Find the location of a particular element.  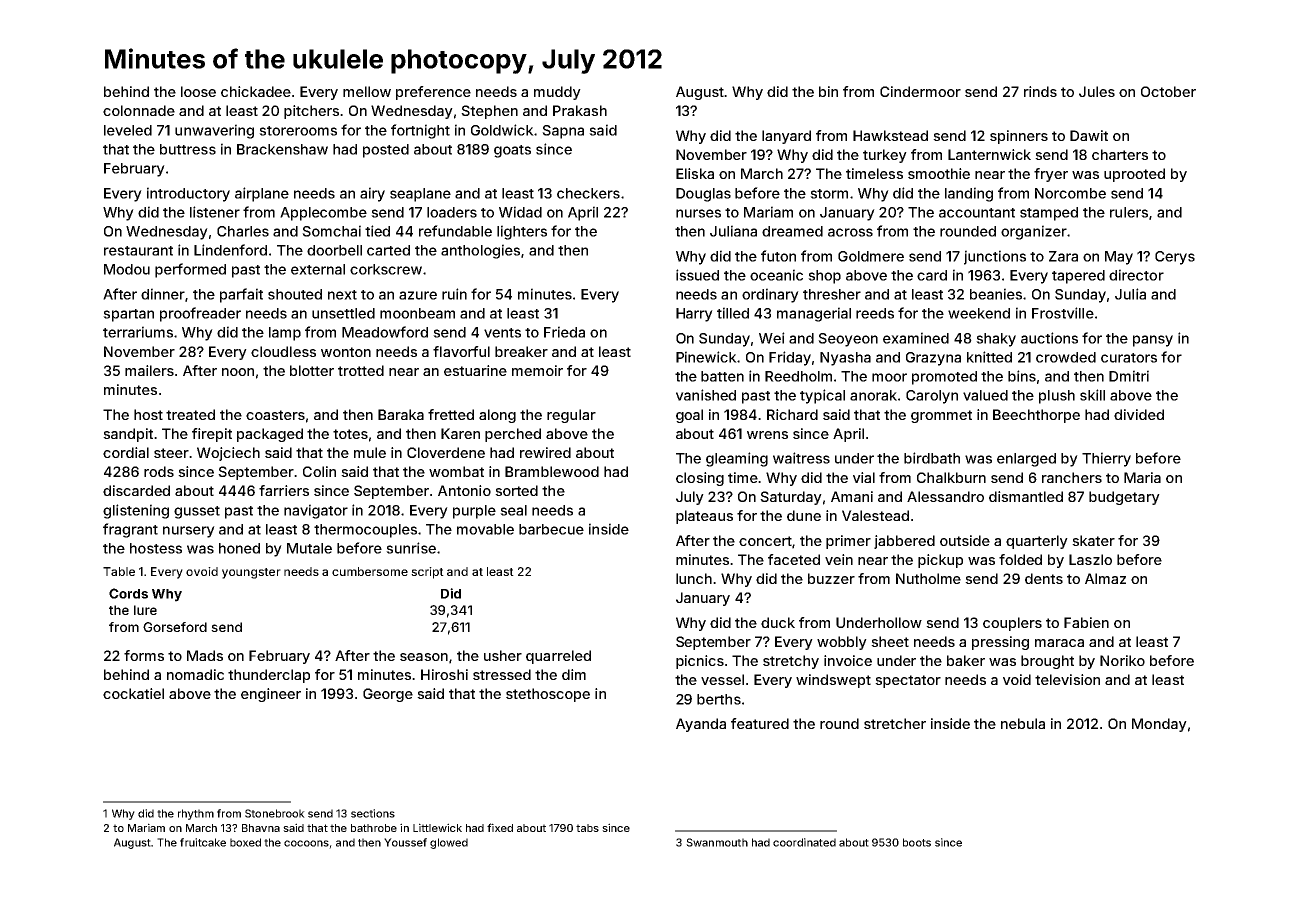

along is located at coordinates (497, 416).
